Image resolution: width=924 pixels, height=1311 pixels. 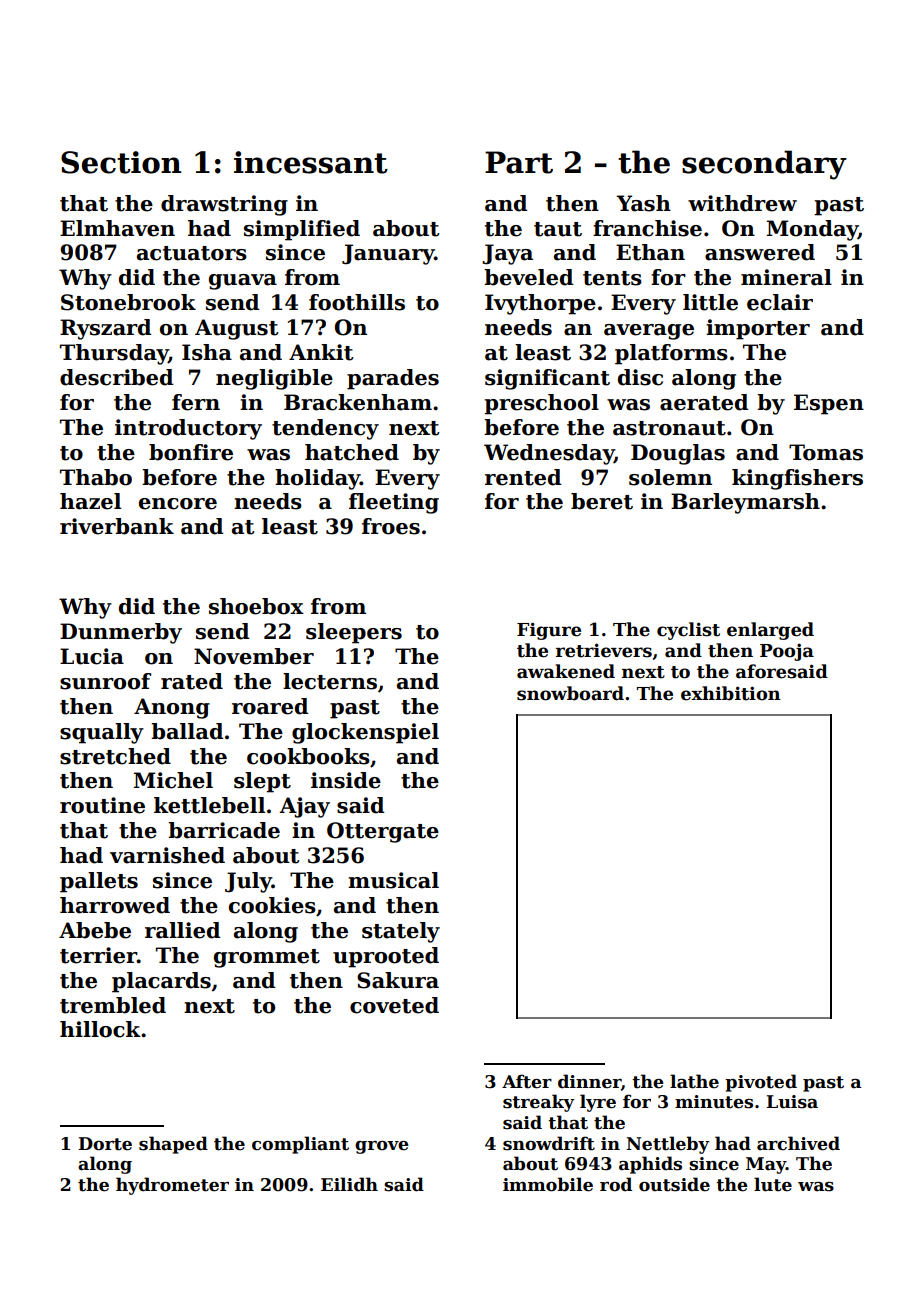 What do you see at coordinates (256, 606) in the page?
I see `shoebox` at bounding box center [256, 606].
